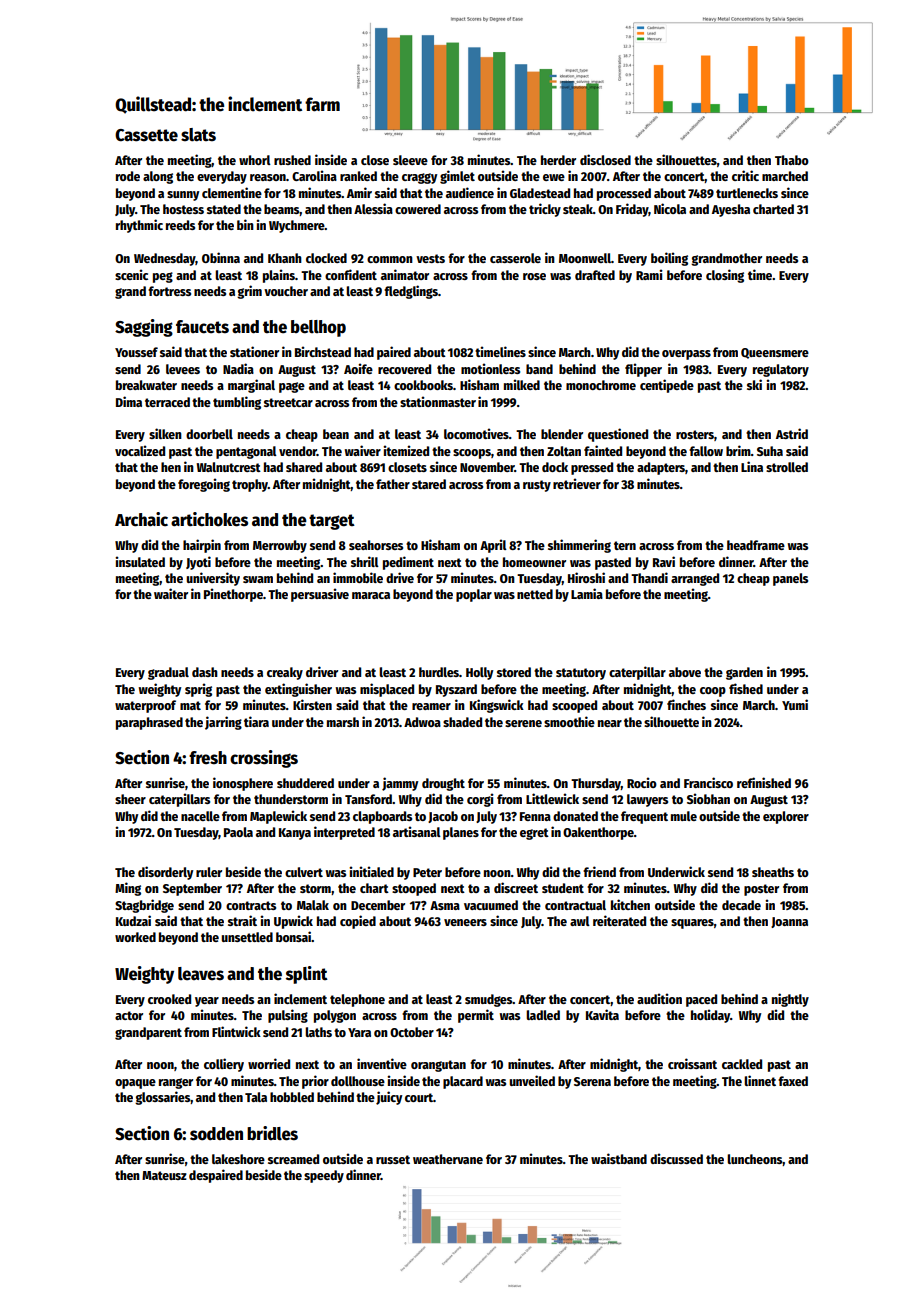  I want to click on awl, so click(580, 921).
